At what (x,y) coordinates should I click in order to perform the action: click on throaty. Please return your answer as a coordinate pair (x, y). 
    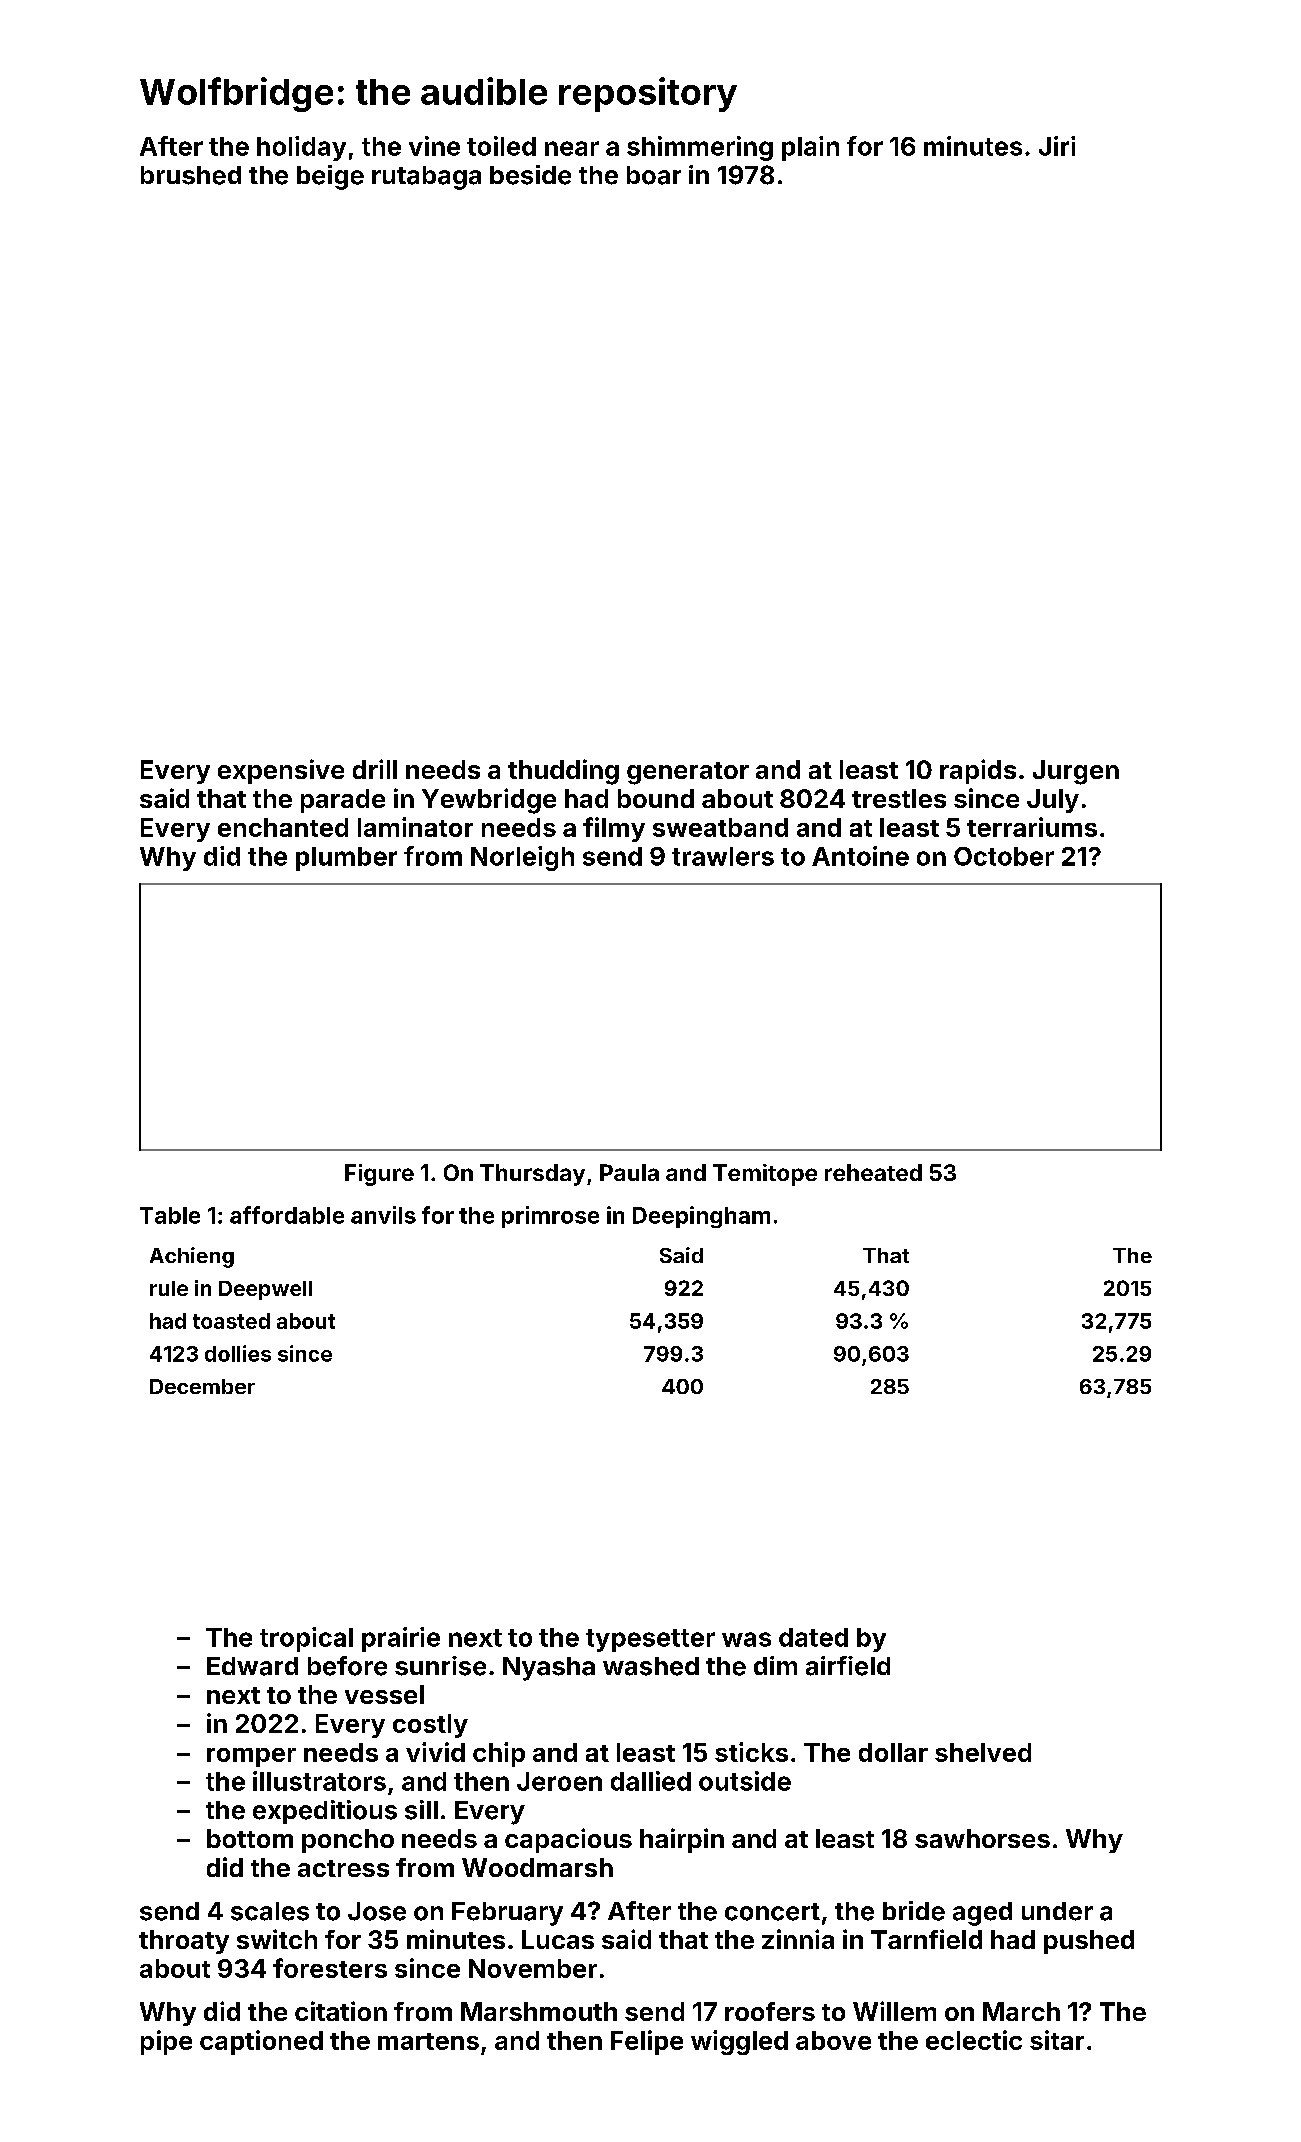
    Looking at the image, I should click on (184, 1942).
